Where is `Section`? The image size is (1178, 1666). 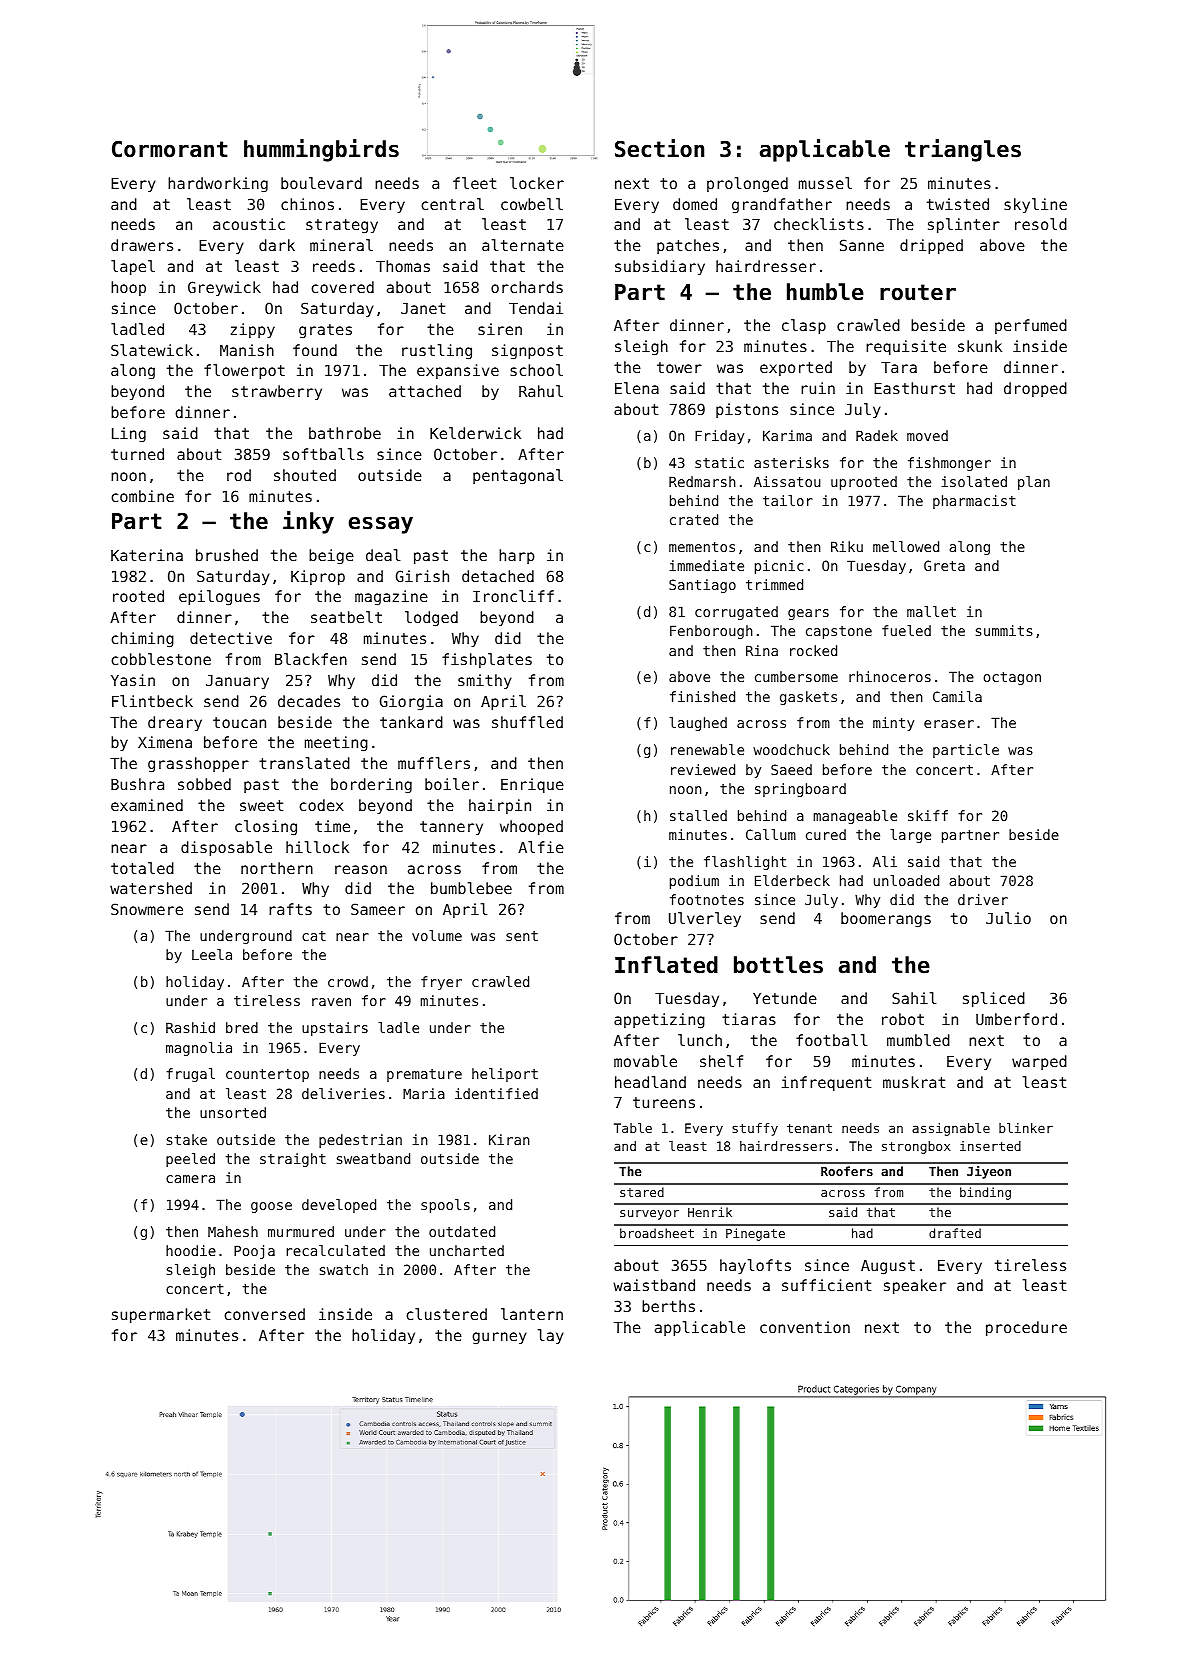
Section is located at coordinates (659, 148).
